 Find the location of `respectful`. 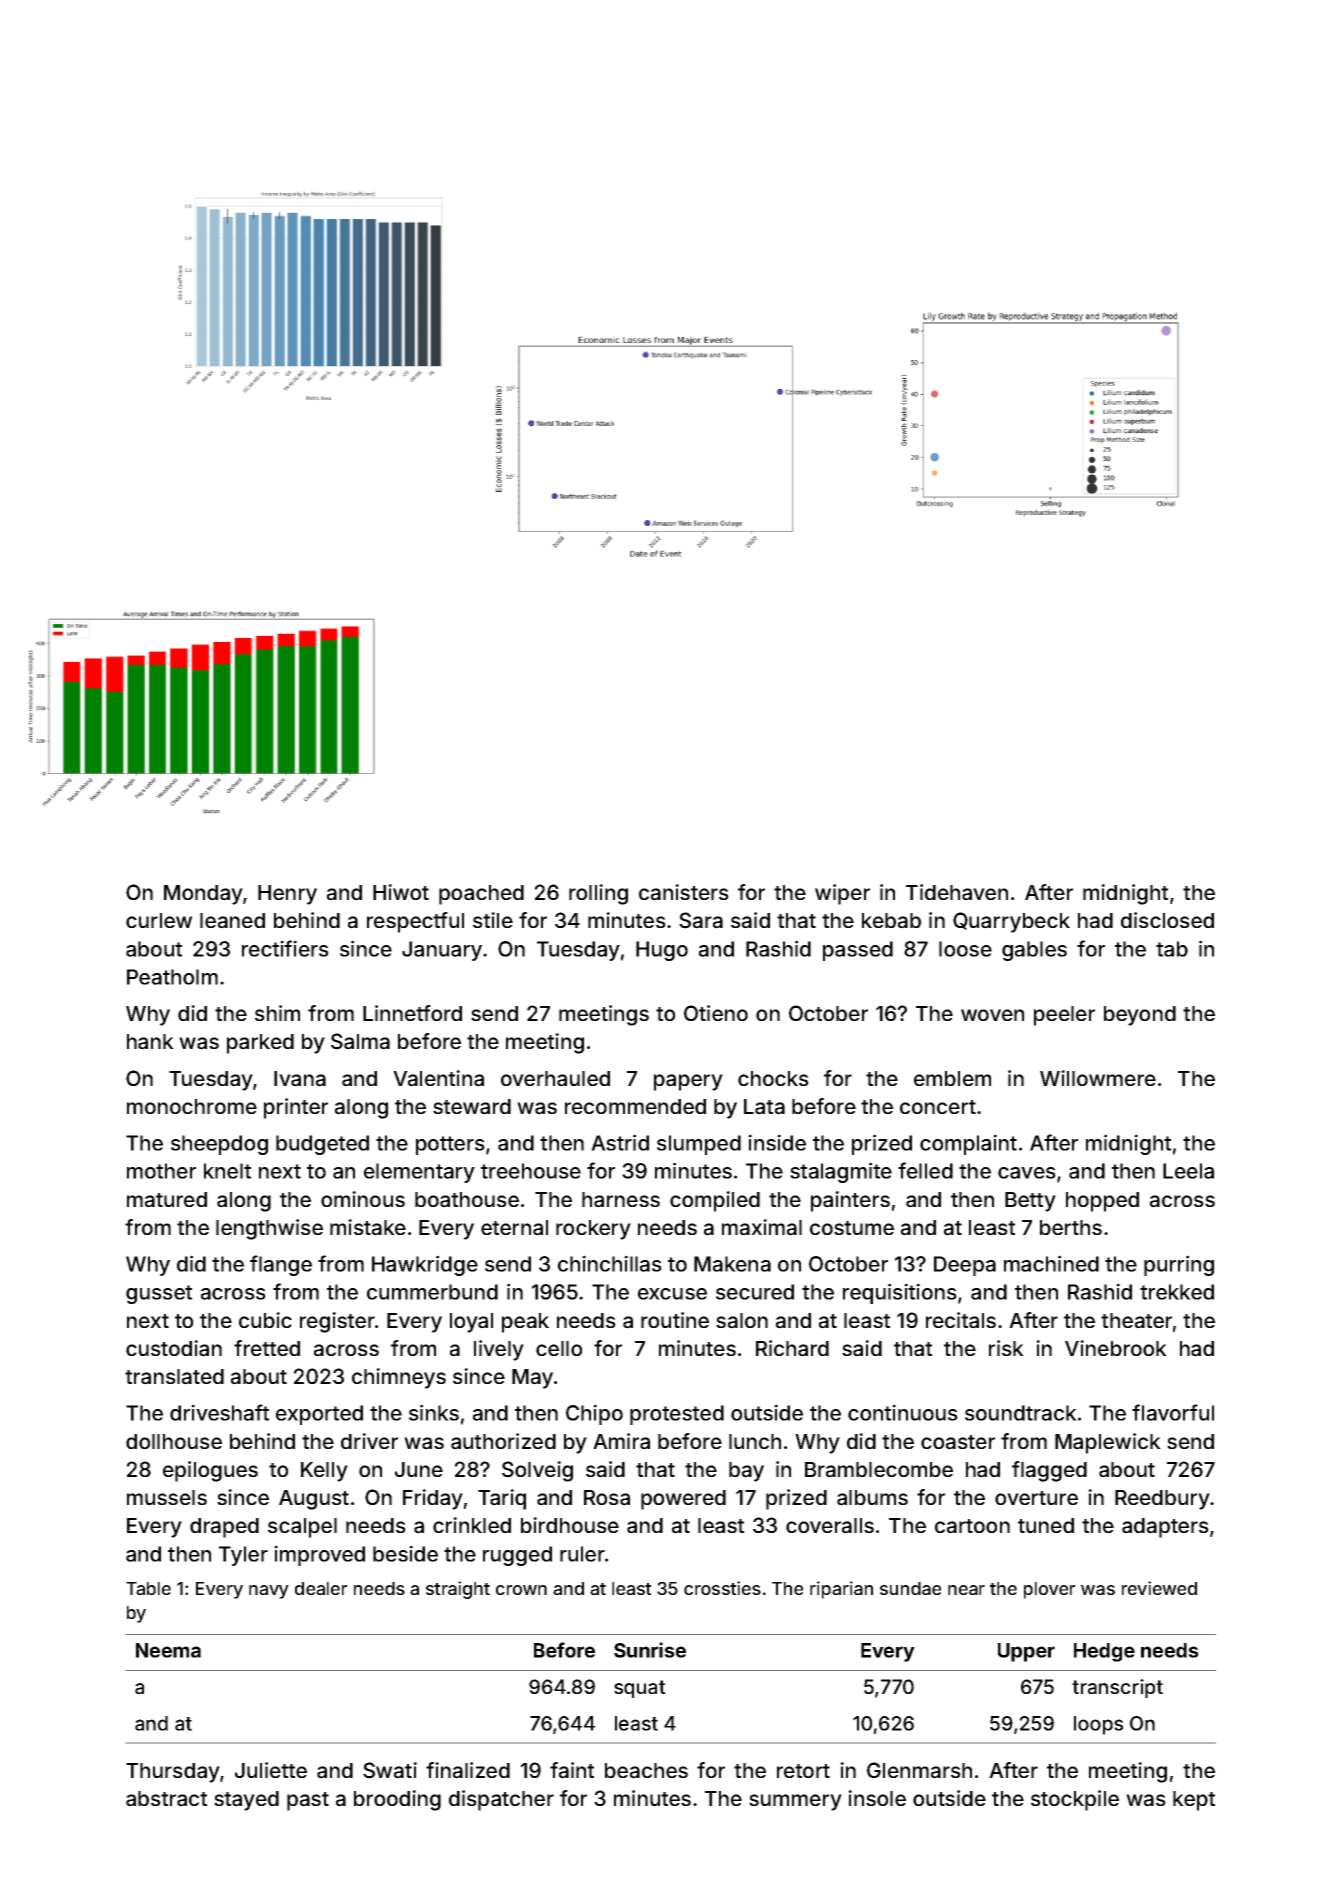

respectful is located at coordinates (415, 922).
